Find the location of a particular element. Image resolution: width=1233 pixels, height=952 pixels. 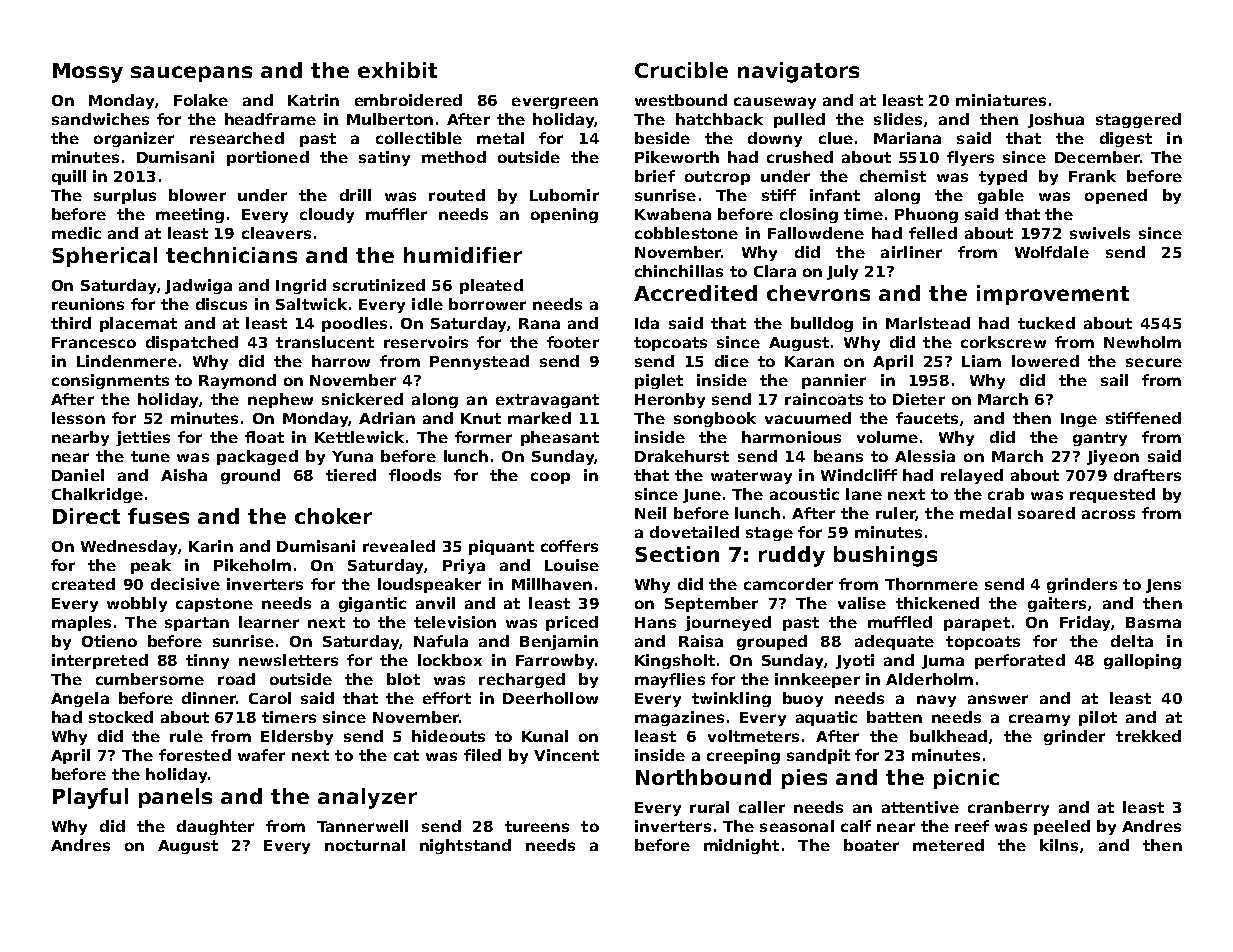

Millhaven is located at coordinates (552, 584).
